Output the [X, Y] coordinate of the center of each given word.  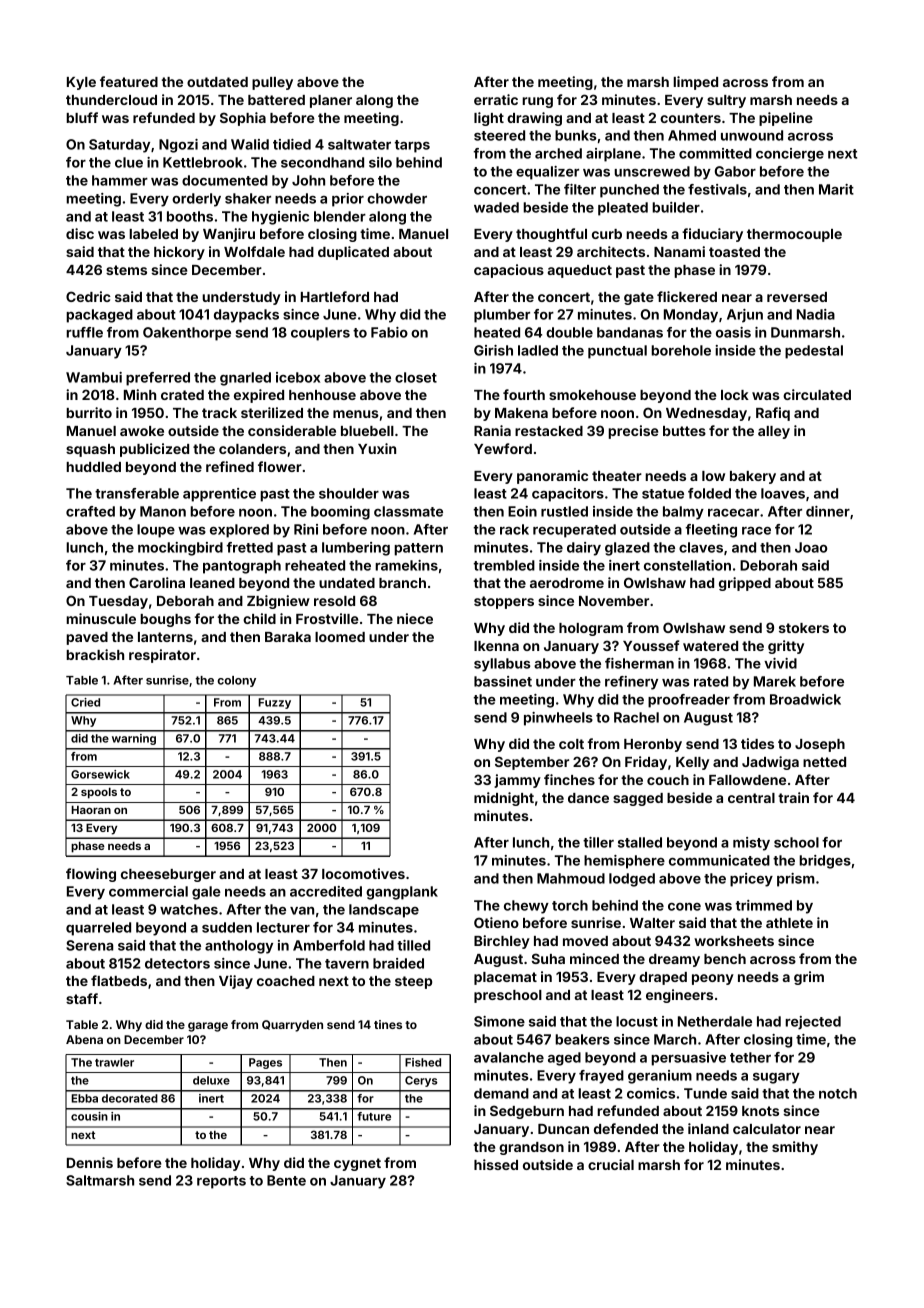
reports [221, 1182]
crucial [611, 1164]
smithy [795, 1148]
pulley [272, 83]
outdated [217, 82]
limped [695, 83]
